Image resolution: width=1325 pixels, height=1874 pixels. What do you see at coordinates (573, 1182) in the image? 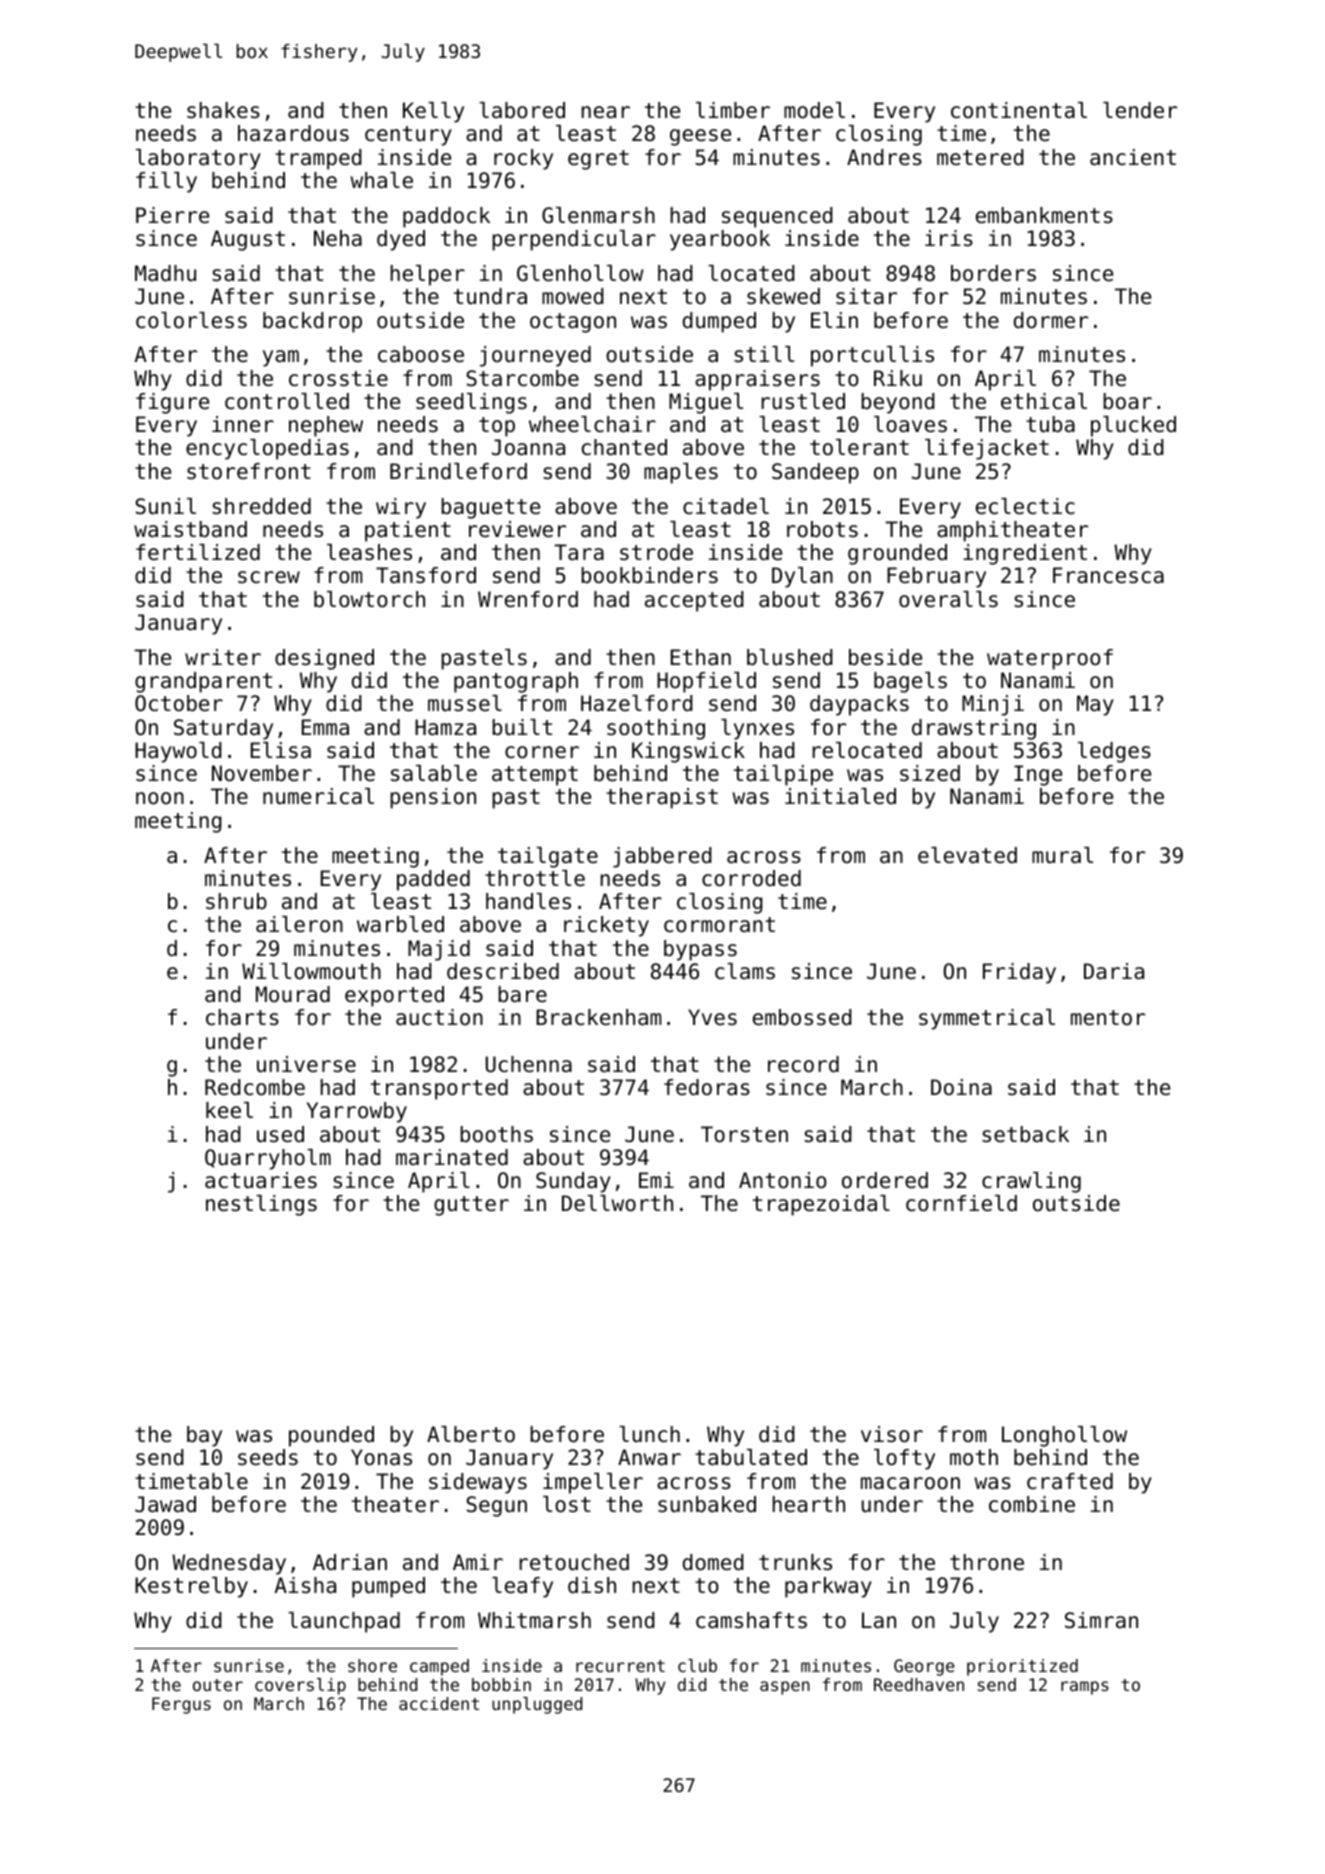
I see `Sunday` at bounding box center [573, 1182].
